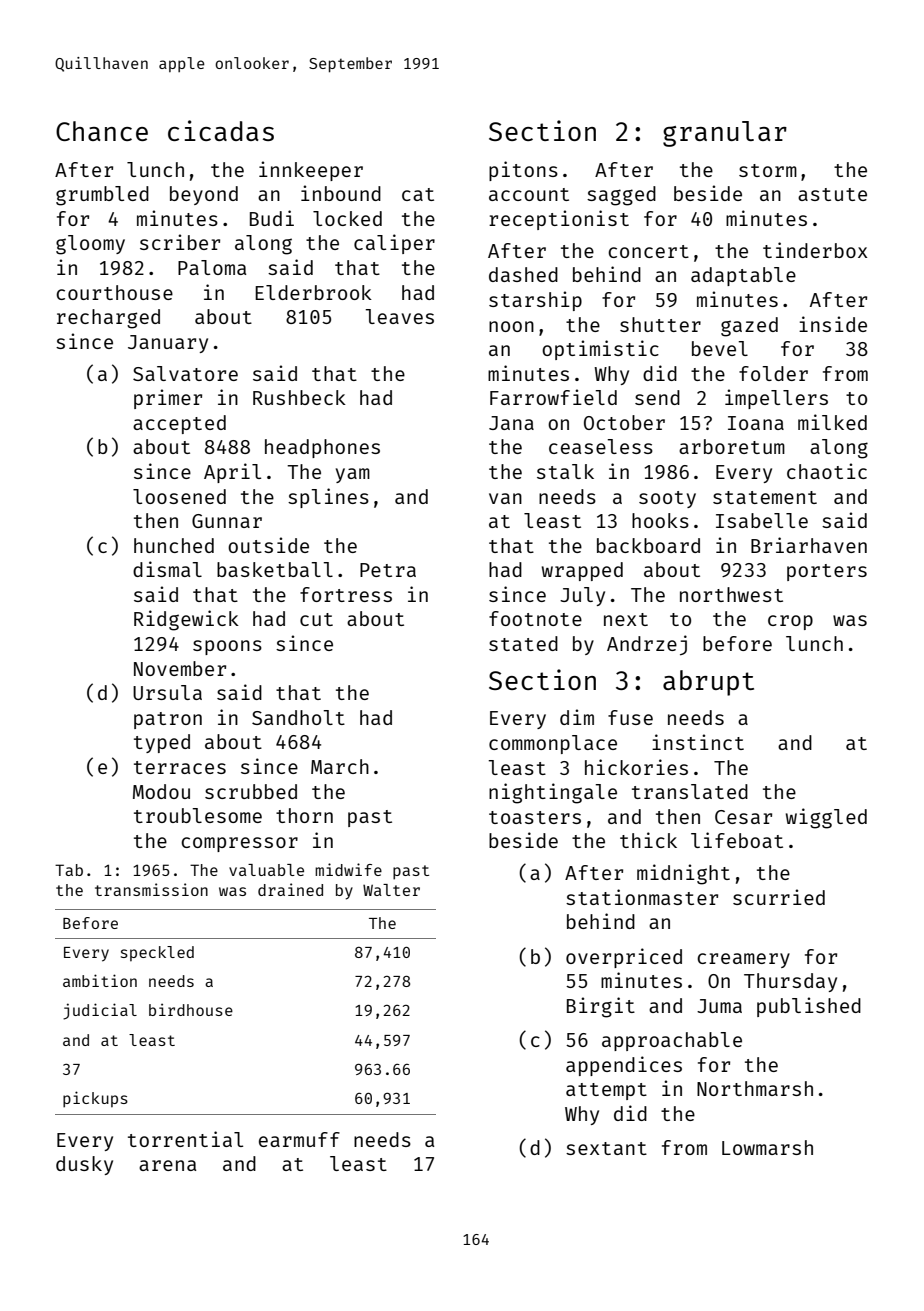  Describe the element at coordinates (743, 817) in the image. I see `Cesar` at that location.
